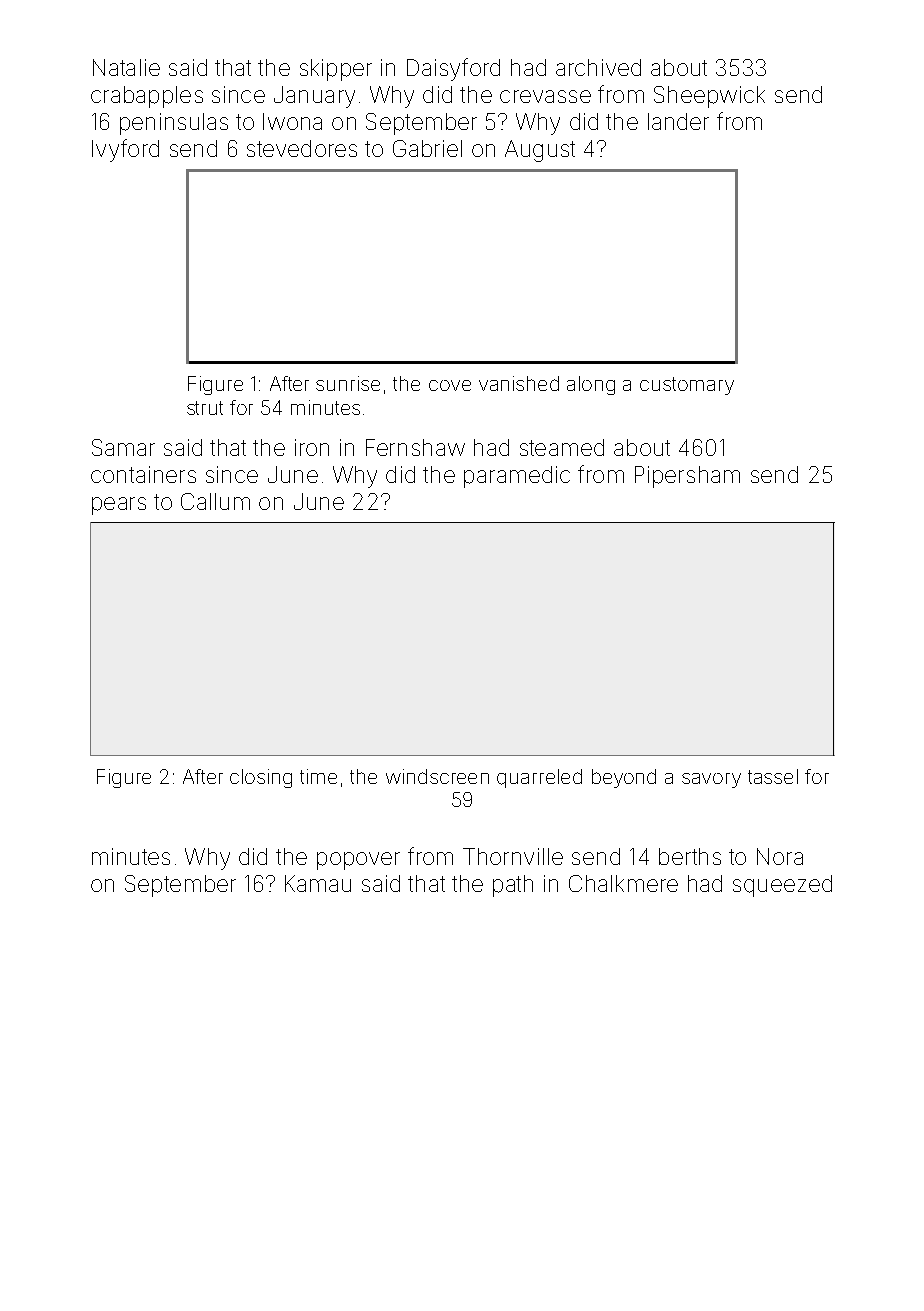  What do you see at coordinates (687, 386) in the image?
I see `customary` at bounding box center [687, 386].
